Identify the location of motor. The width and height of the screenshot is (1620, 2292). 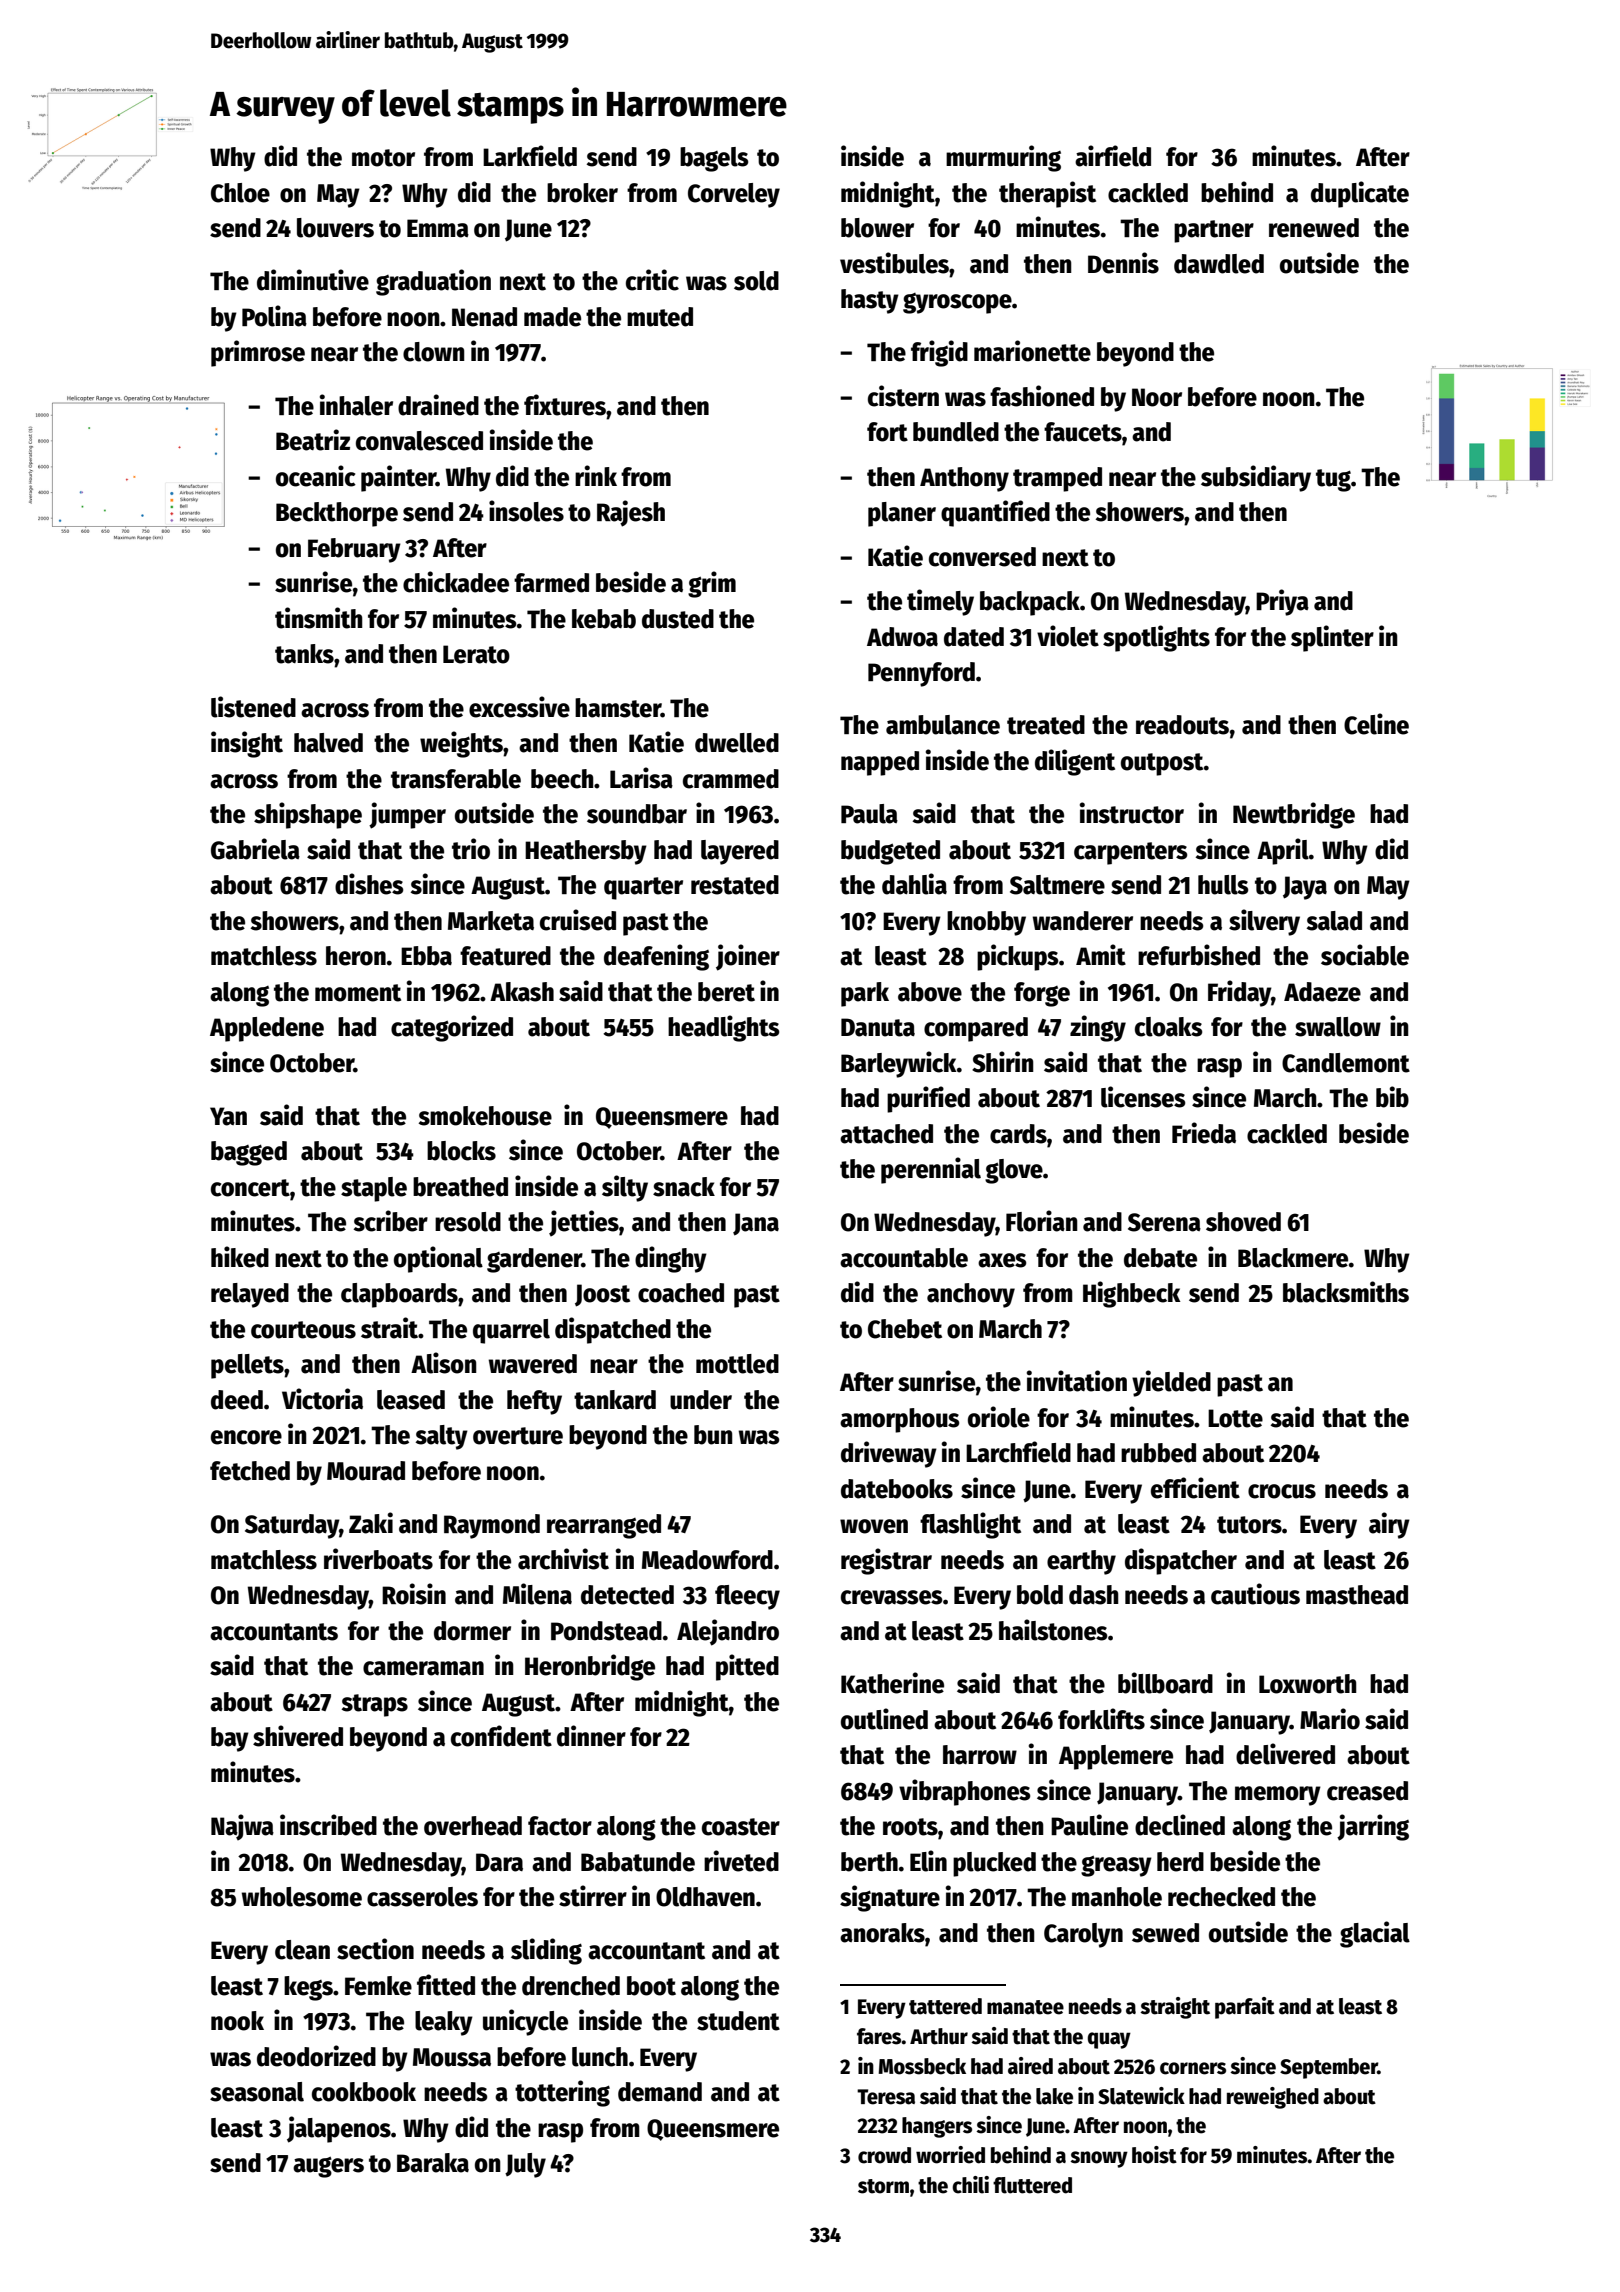
(383, 158).
